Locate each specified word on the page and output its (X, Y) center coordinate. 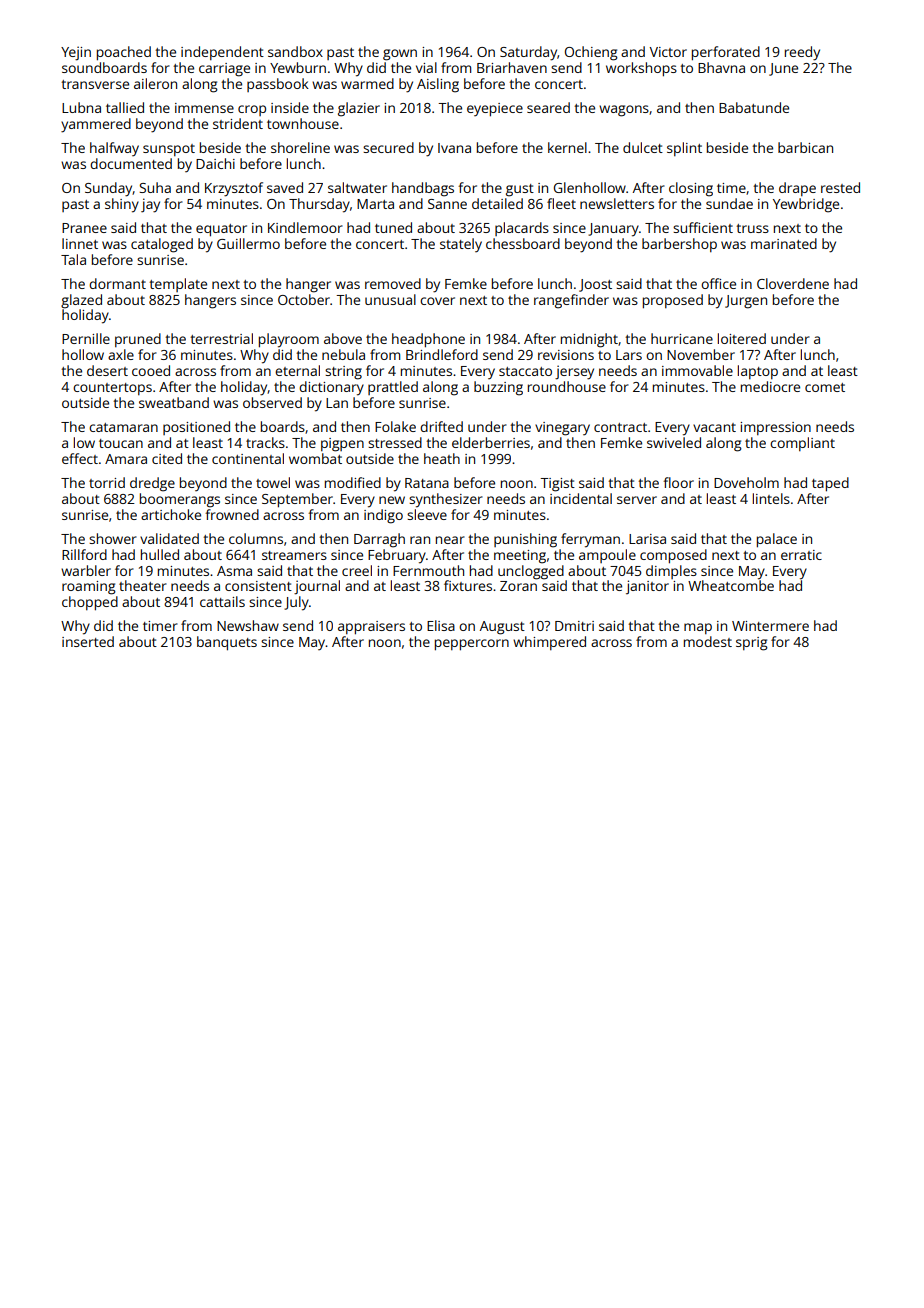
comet (825, 387)
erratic (801, 555)
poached (124, 53)
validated (169, 538)
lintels (771, 498)
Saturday (528, 53)
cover (437, 301)
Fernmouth (428, 570)
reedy (802, 53)
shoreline (300, 147)
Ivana (454, 148)
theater (143, 585)
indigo (383, 516)
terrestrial (221, 338)
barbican (805, 147)
